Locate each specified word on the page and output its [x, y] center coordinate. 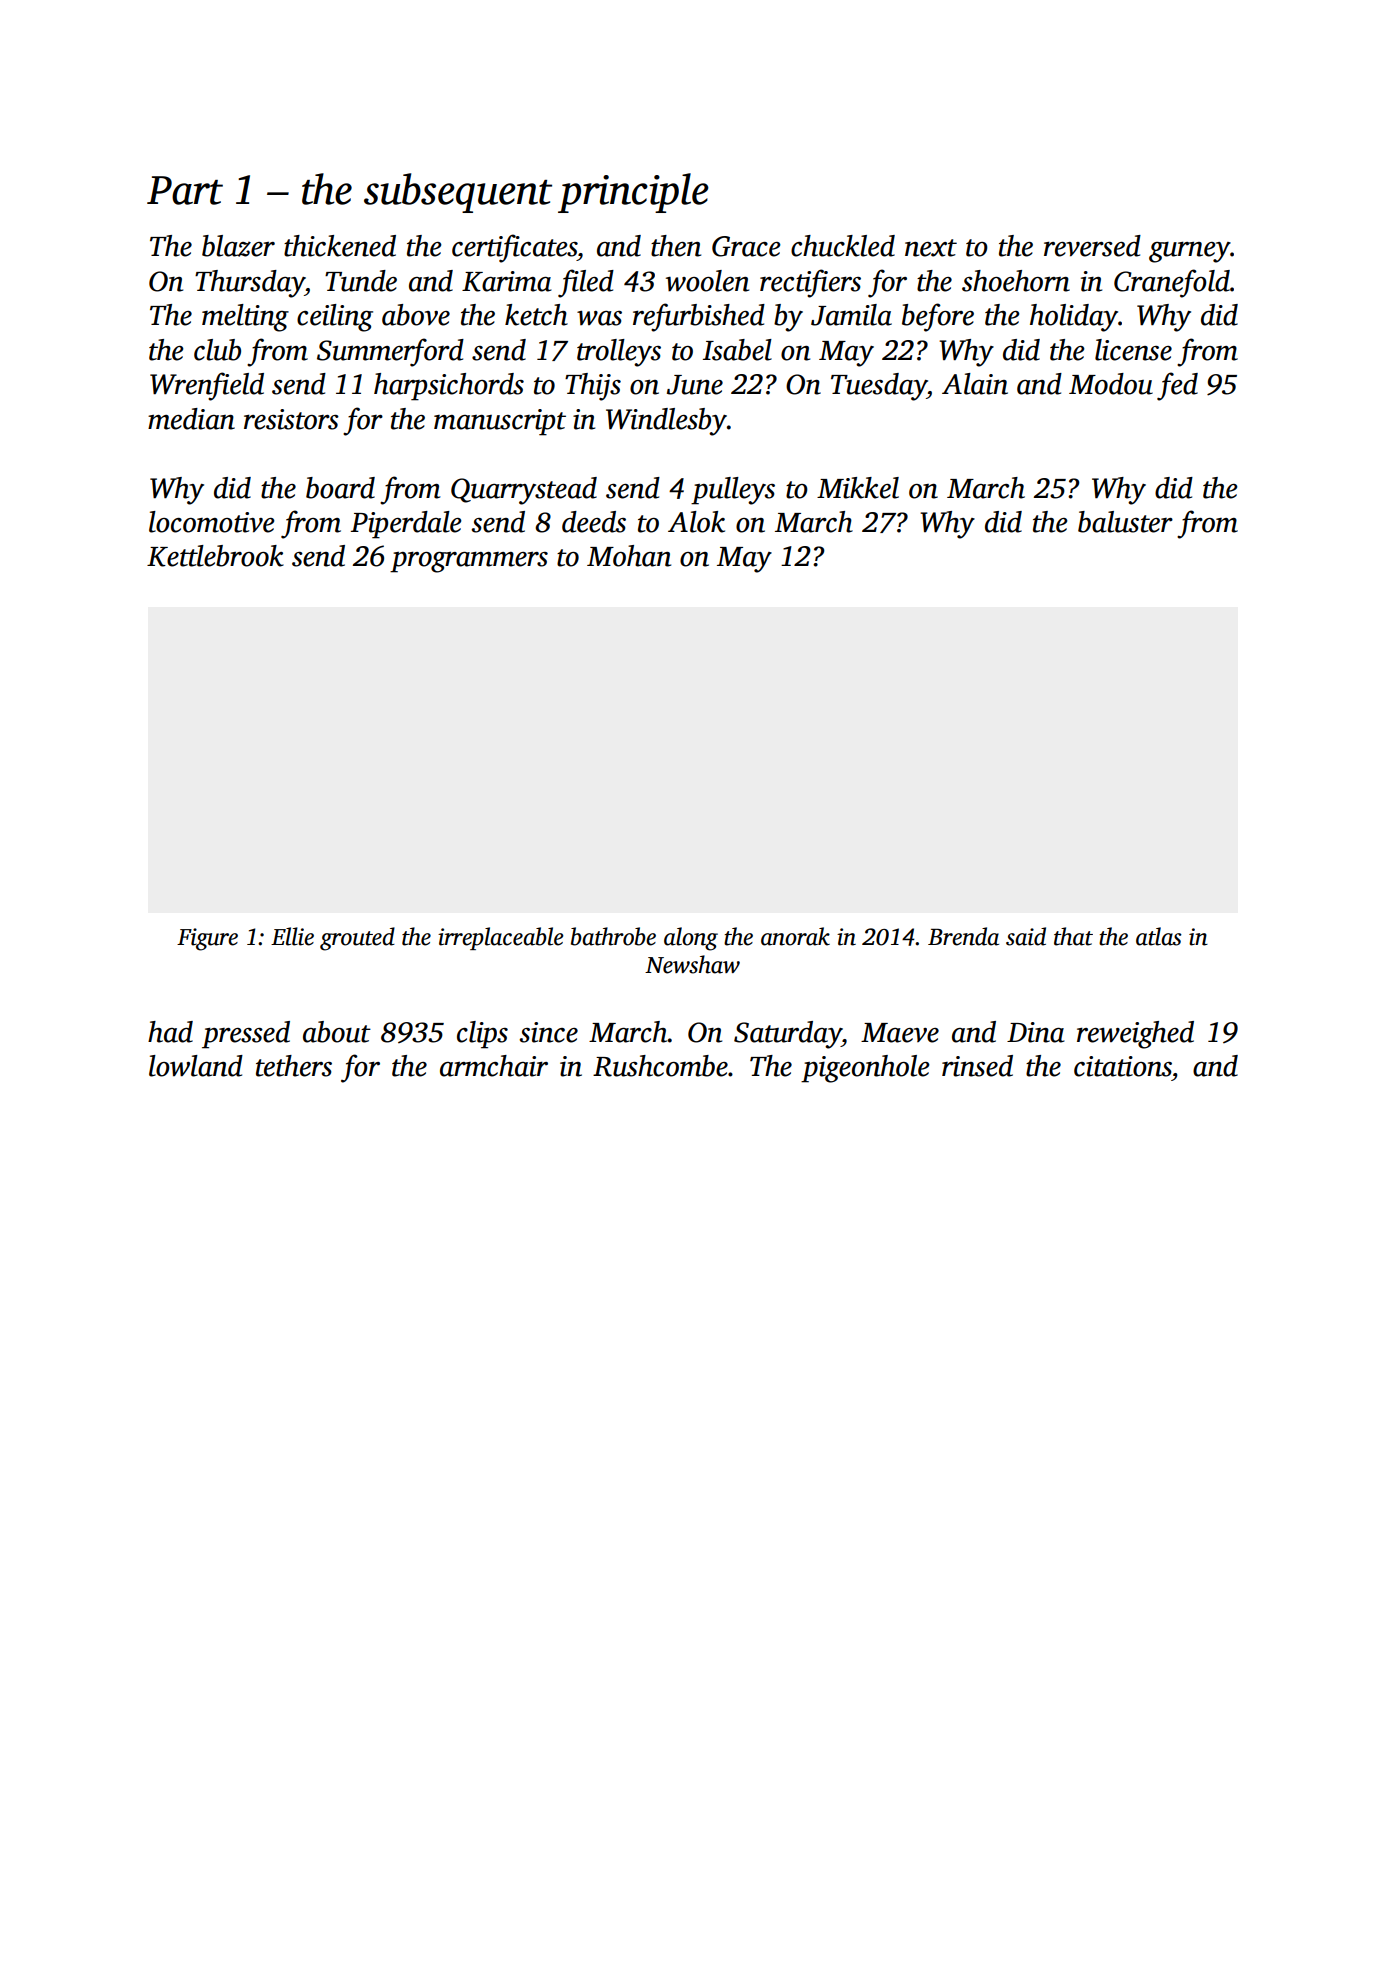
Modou [1111, 384]
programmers [469, 562]
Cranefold [1172, 283]
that [1073, 936]
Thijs [593, 387]
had [170, 1032]
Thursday [250, 284]
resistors [291, 419]
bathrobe [613, 936]
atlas [1159, 936]
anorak [795, 936]
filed [586, 283]
